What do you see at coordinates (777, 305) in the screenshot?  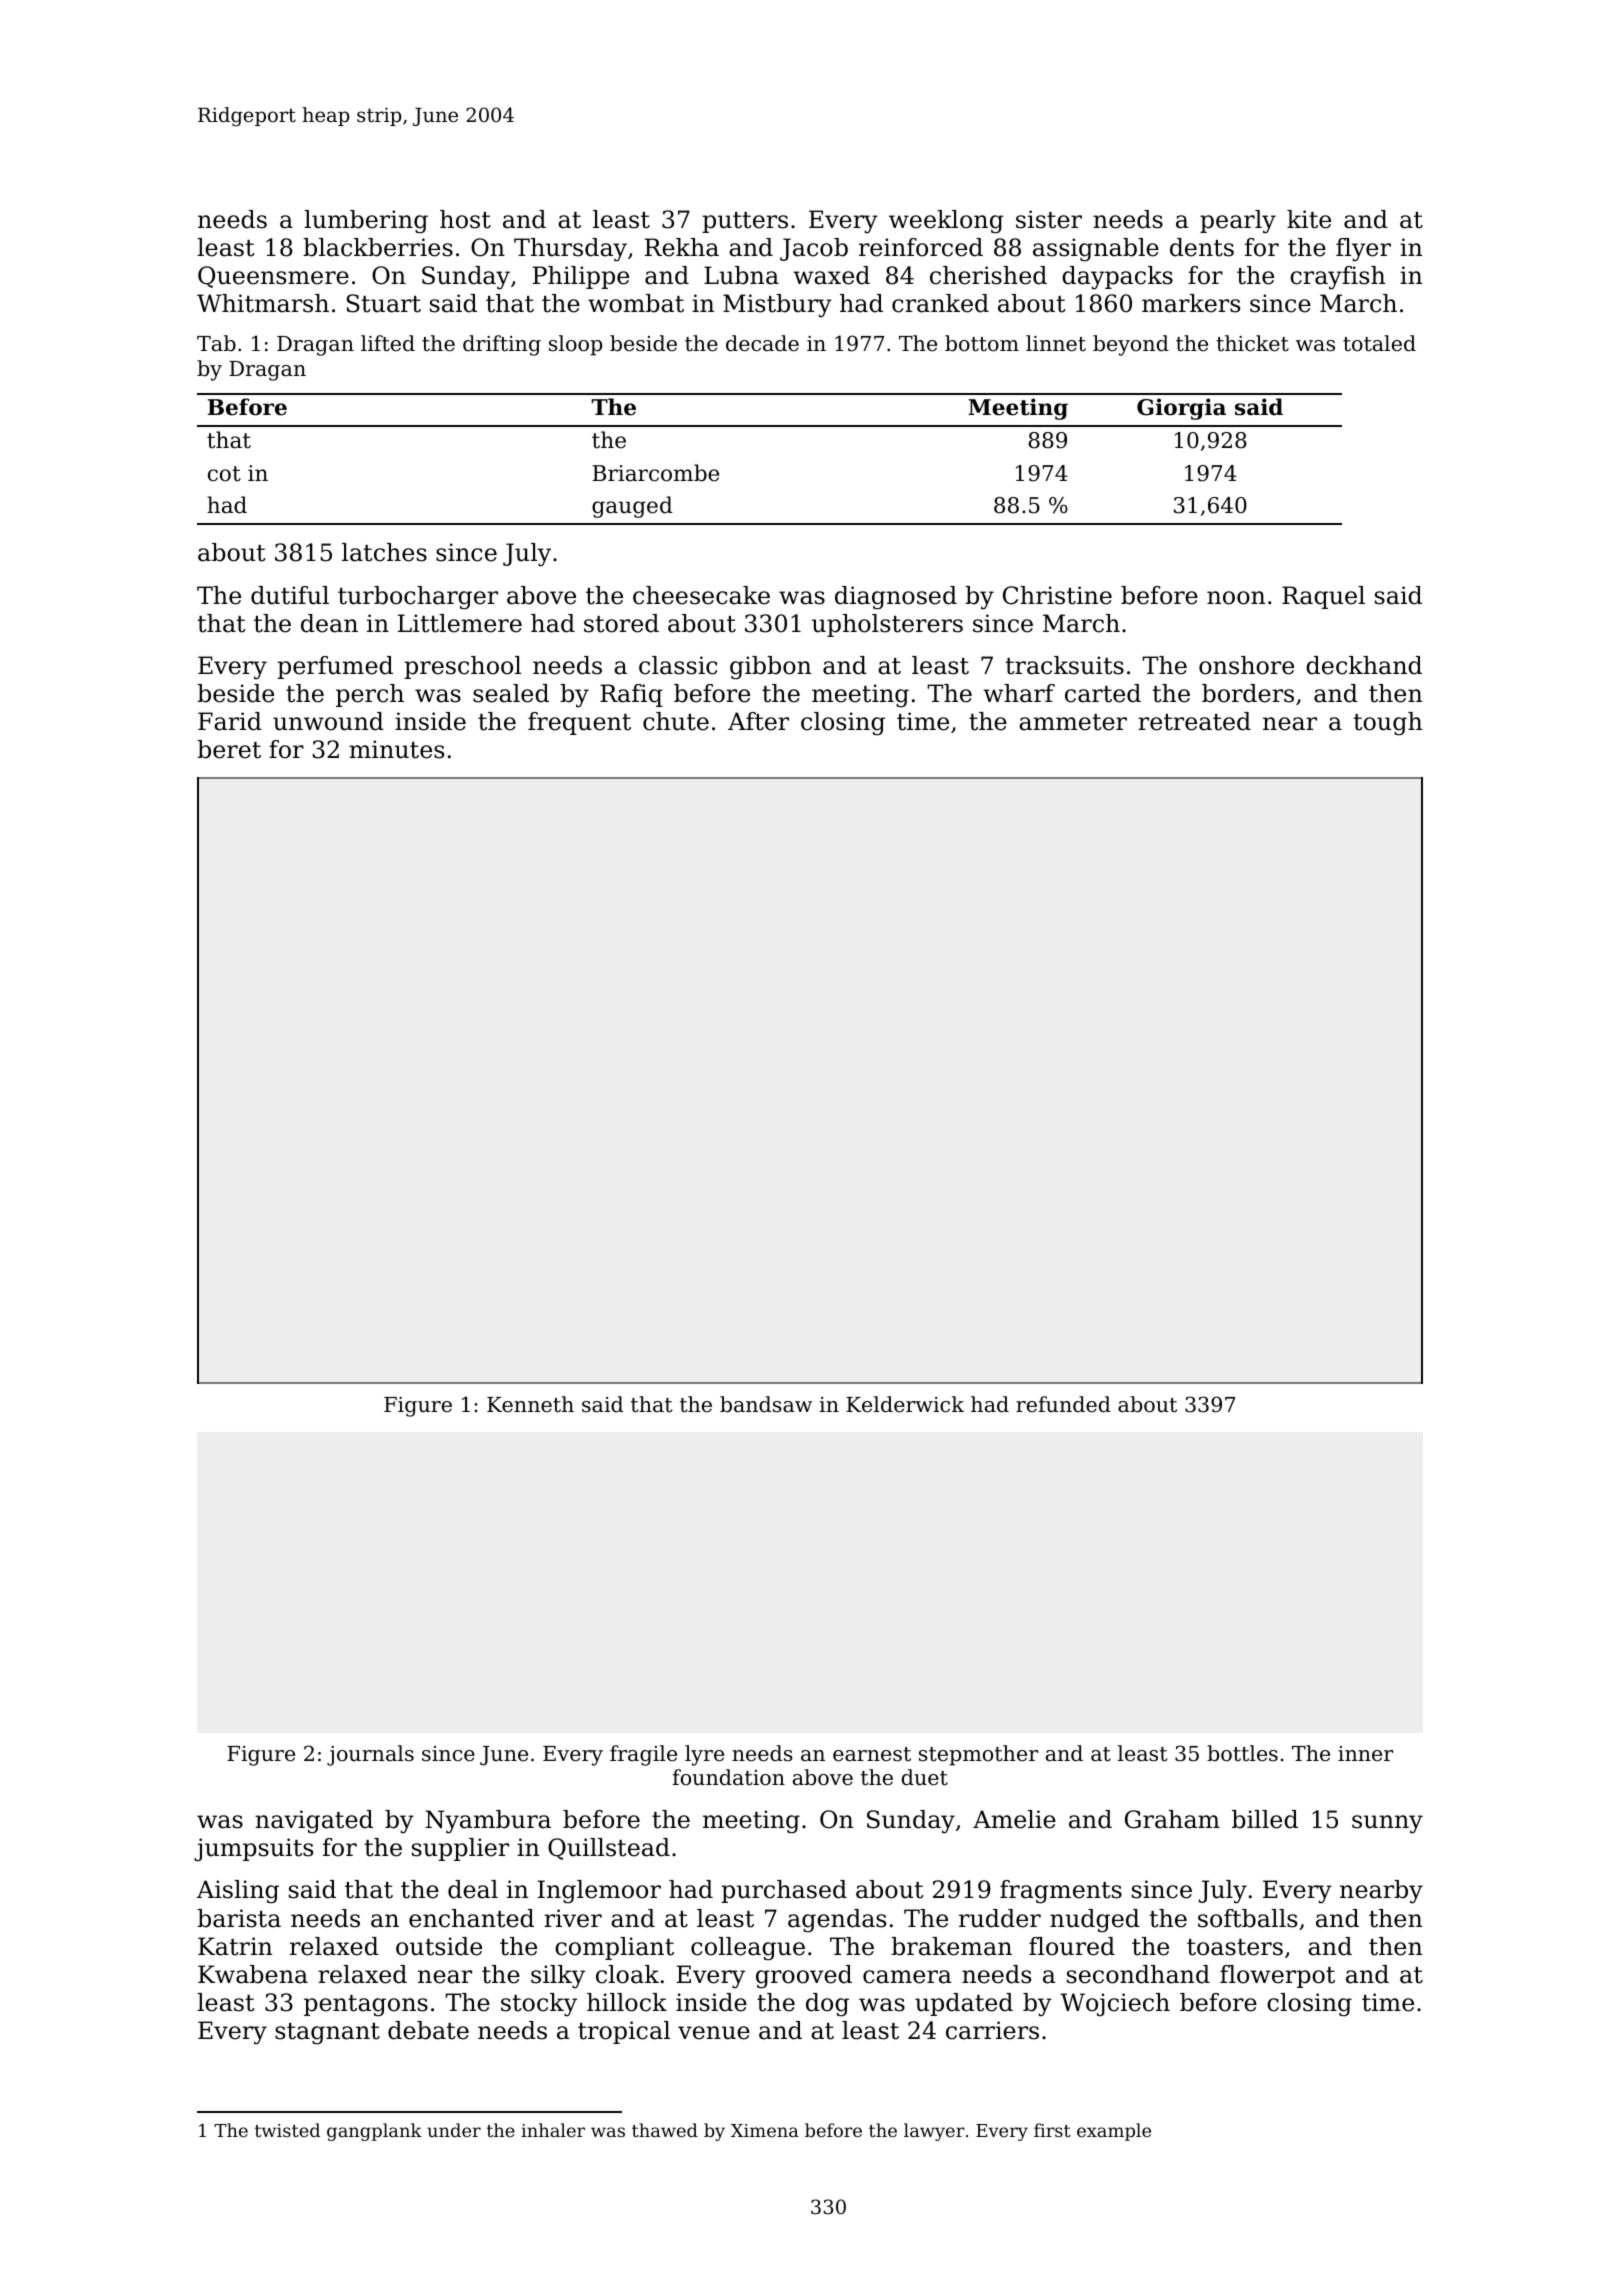 I see `Mistbury` at bounding box center [777, 305].
